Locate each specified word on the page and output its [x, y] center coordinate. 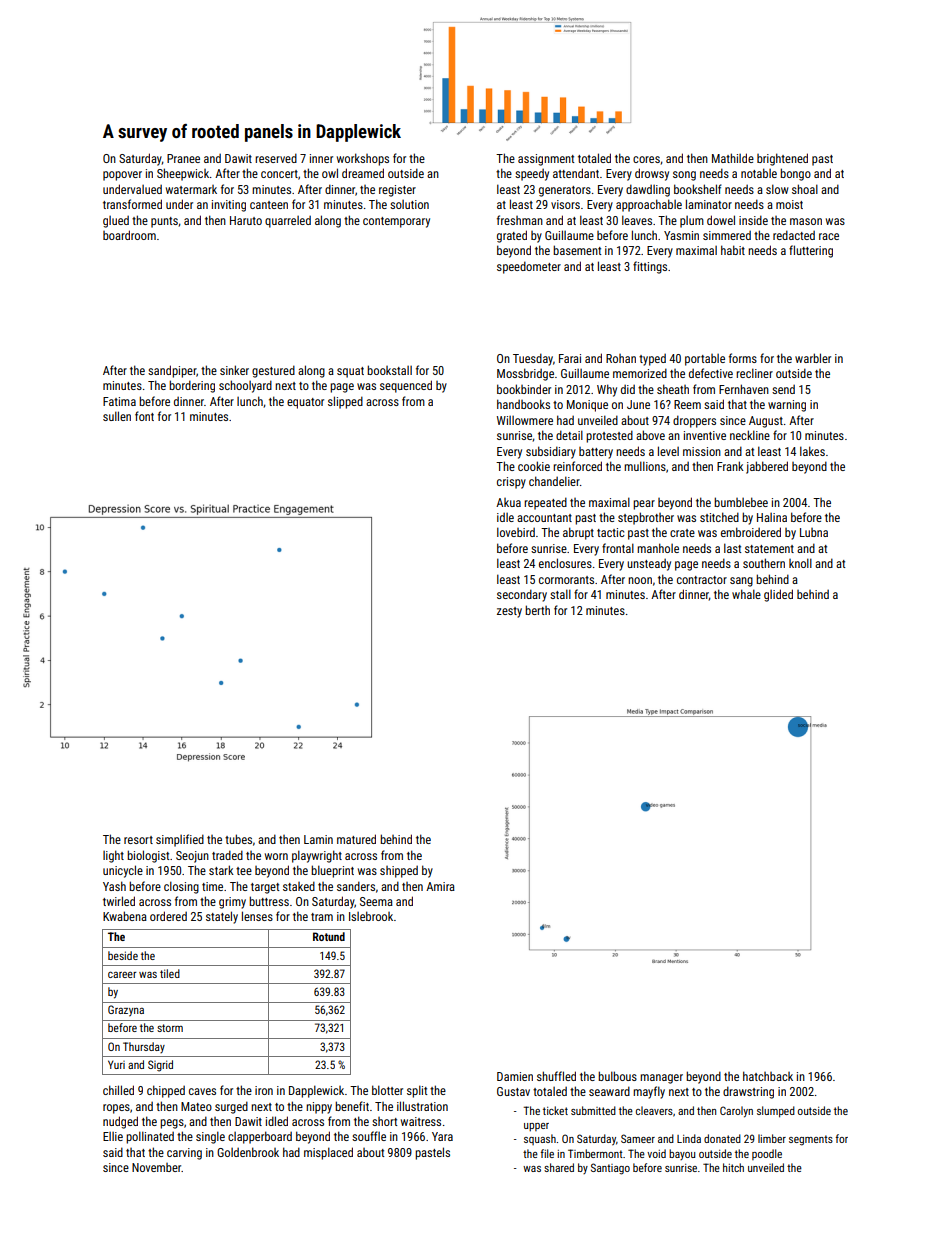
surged [231, 1107]
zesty [509, 612]
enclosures [565, 563]
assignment [546, 160]
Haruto [246, 220]
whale [746, 594]
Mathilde [733, 158]
